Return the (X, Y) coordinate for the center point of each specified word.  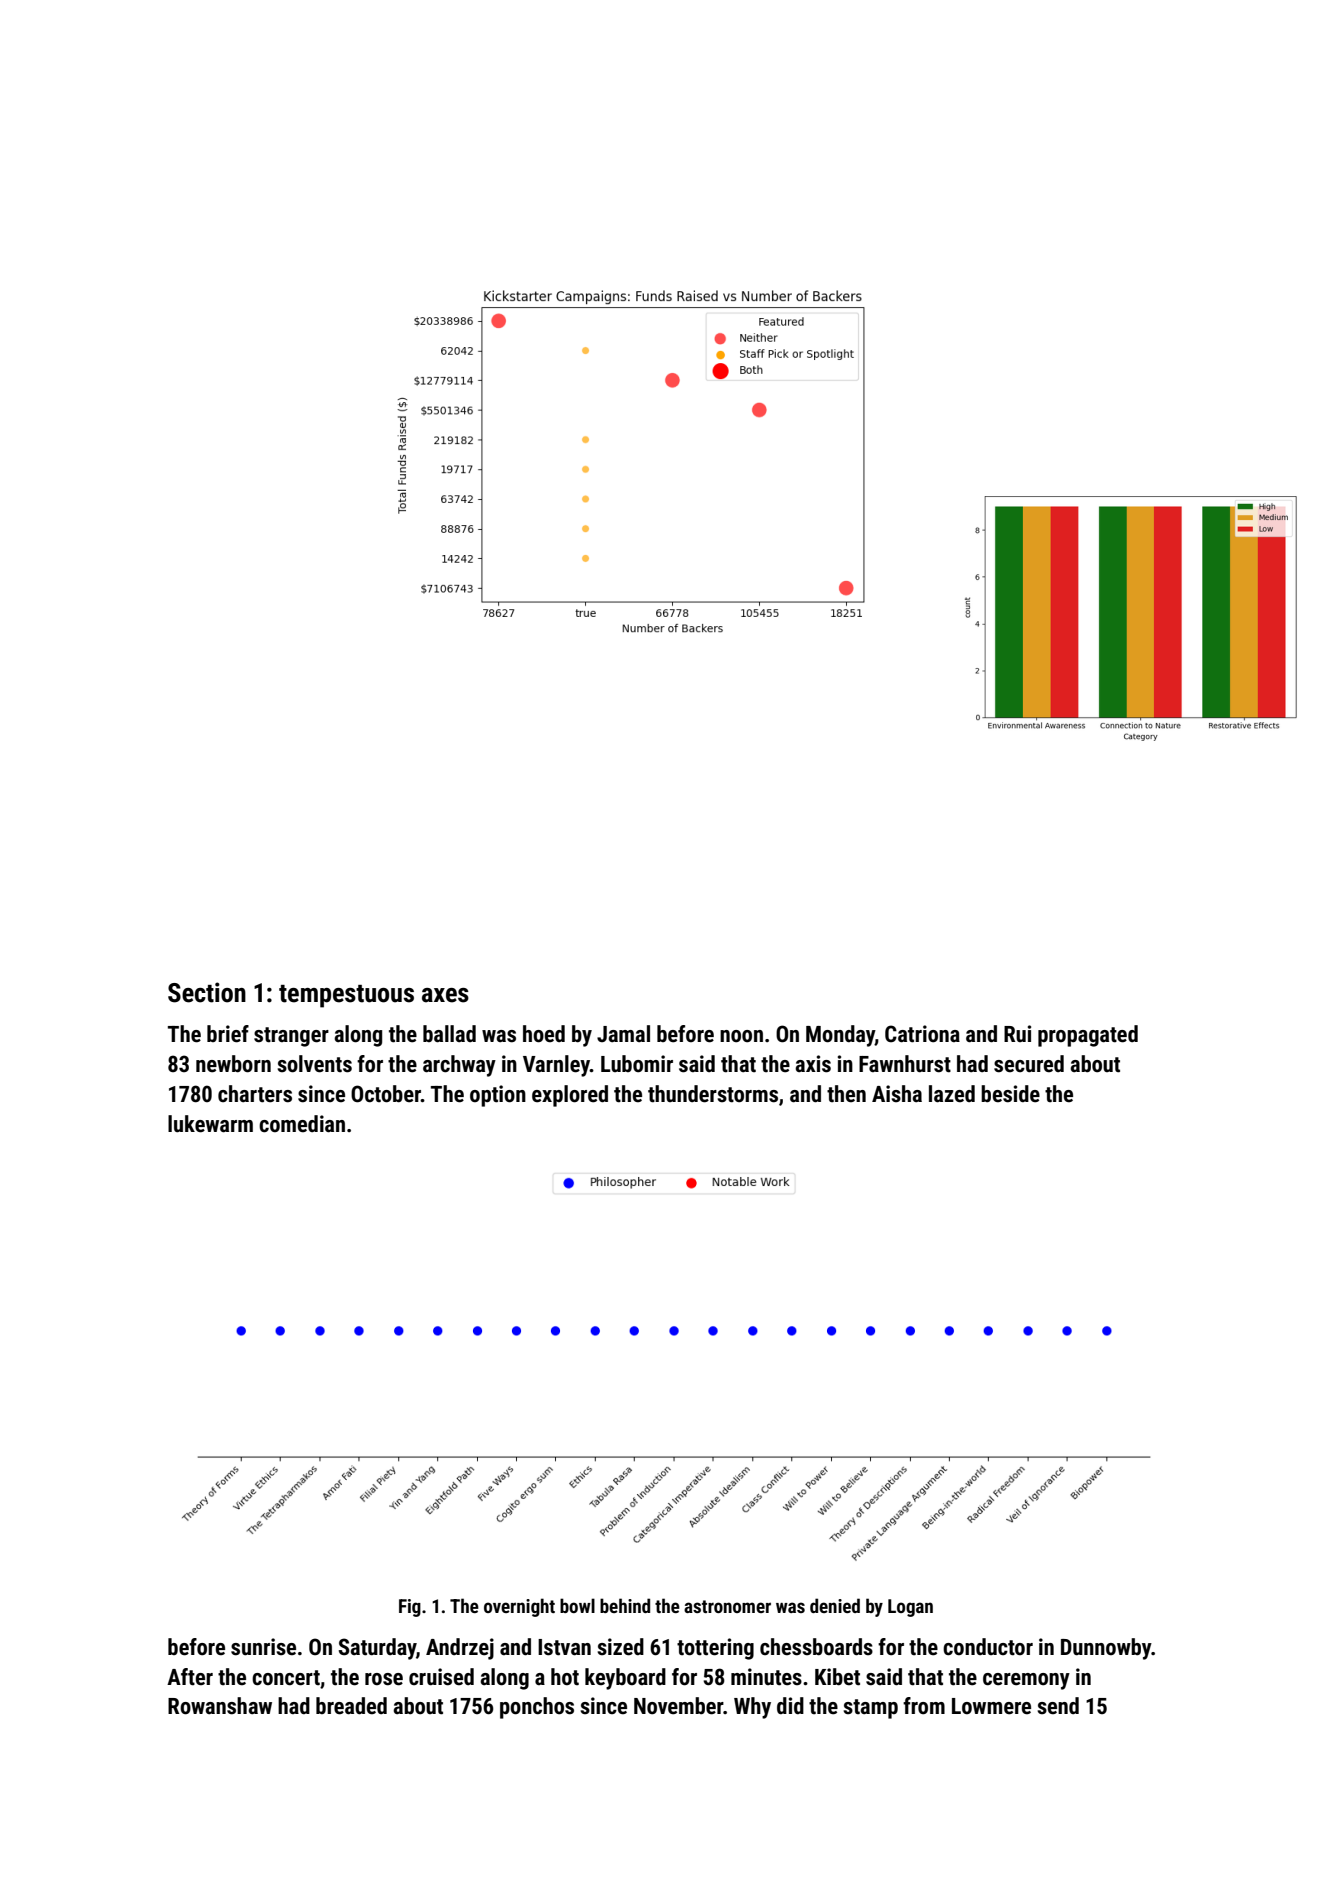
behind (625, 1605)
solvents (314, 1064)
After (190, 1677)
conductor (988, 1647)
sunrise (263, 1647)
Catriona (922, 1034)
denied (835, 1605)
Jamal (623, 1033)
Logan (910, 1608)
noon (741, 1036)
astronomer (727, 1606)
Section (207, 992)
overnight (519, 1607)
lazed (952, 1094)
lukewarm (210, 1124)
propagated (1088, 1036)
